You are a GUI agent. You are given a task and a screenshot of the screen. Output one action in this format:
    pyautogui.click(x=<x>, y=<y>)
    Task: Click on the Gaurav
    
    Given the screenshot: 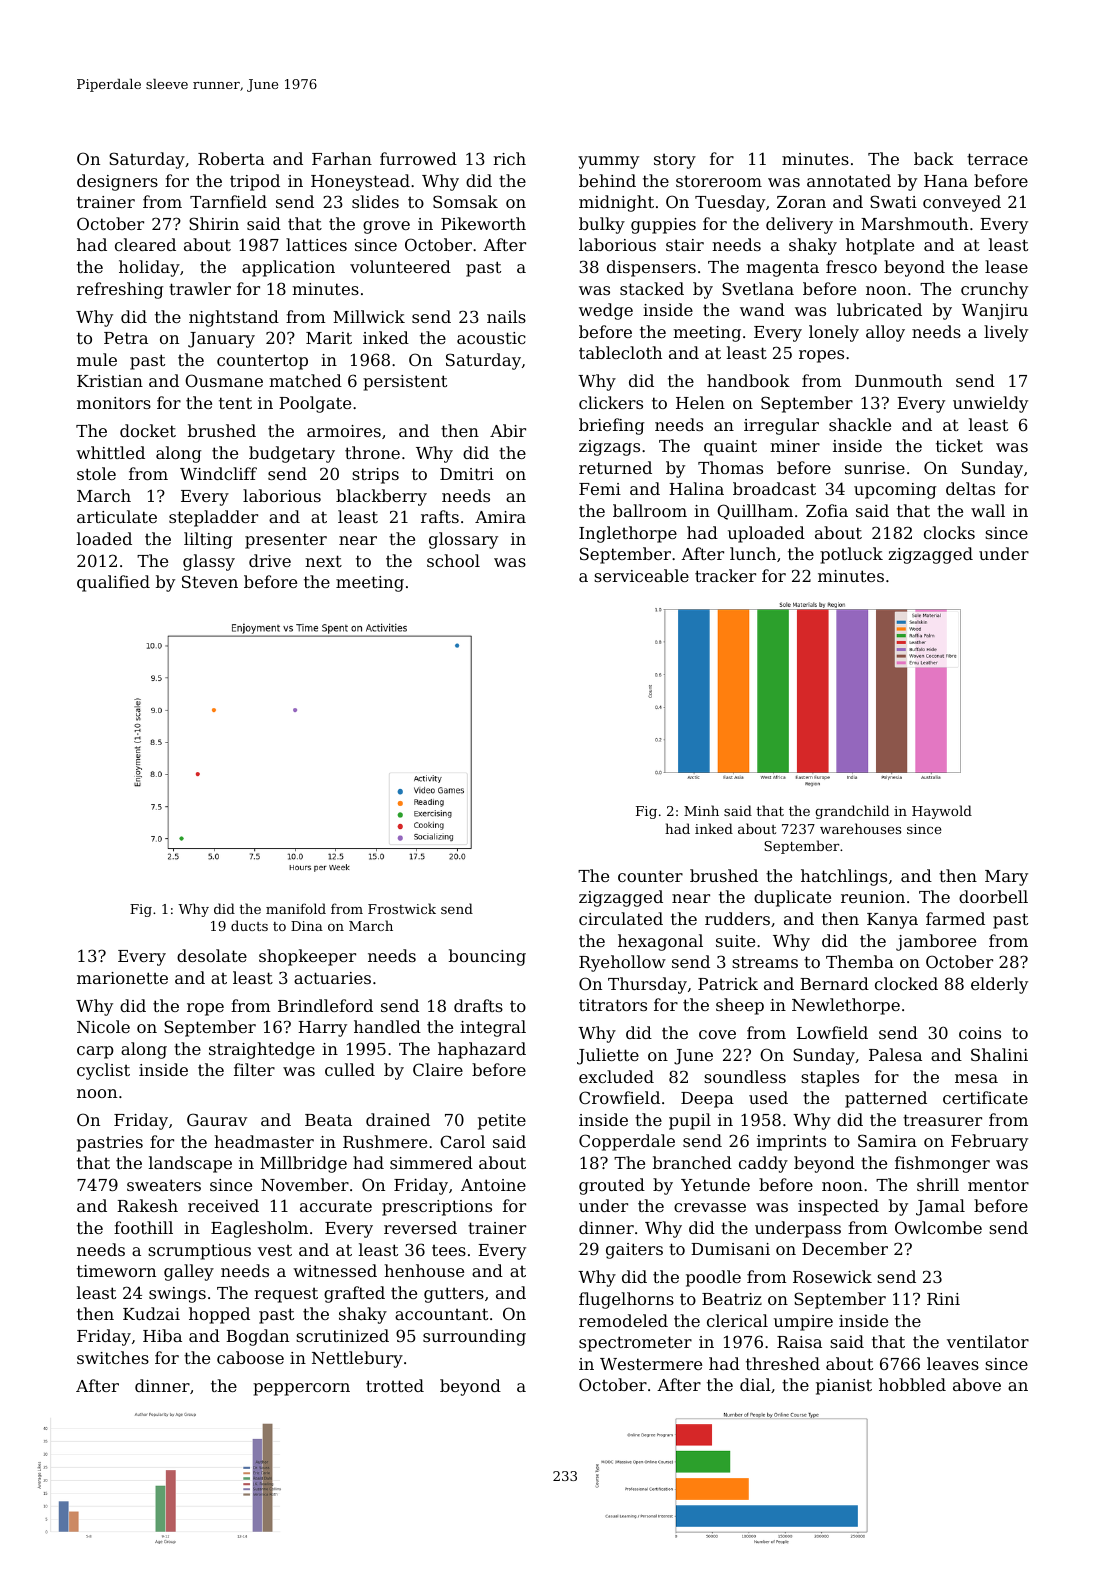 What is the action you would take?
    pyautogui.click(x=217, y=1119)
